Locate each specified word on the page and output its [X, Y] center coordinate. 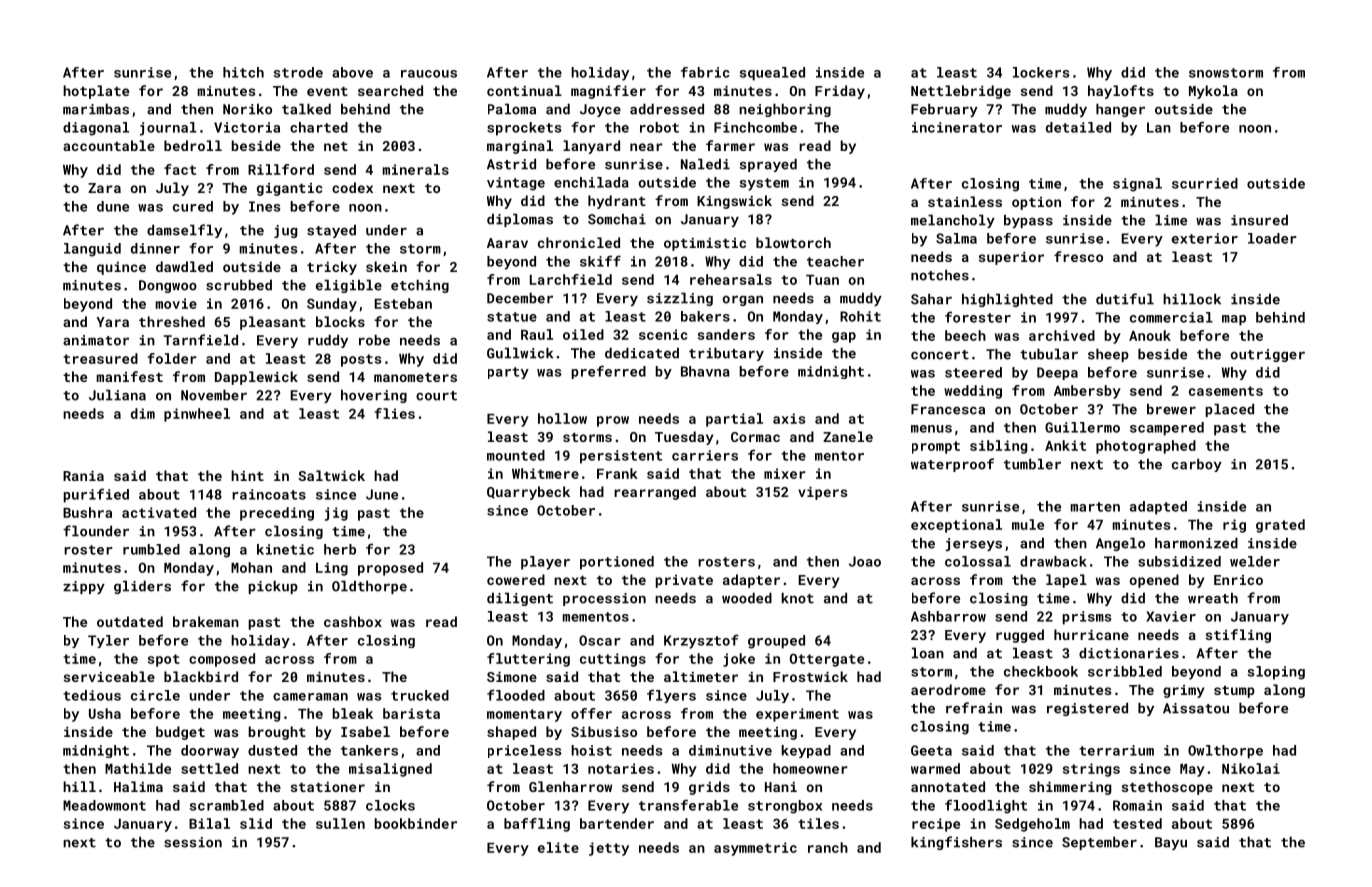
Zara [104, 188]
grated [1280, 526]
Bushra [87, 512]
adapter [751, 581]
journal [168, 129]
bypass [1028, 221]
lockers [1041, 72]
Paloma [512, 109]
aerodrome [948, 689]
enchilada [591, 182]
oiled [583, 334]
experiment [797, 715]
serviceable [109, 676]
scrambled [226, 805]
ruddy [328, 341]
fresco [1078, 256]
